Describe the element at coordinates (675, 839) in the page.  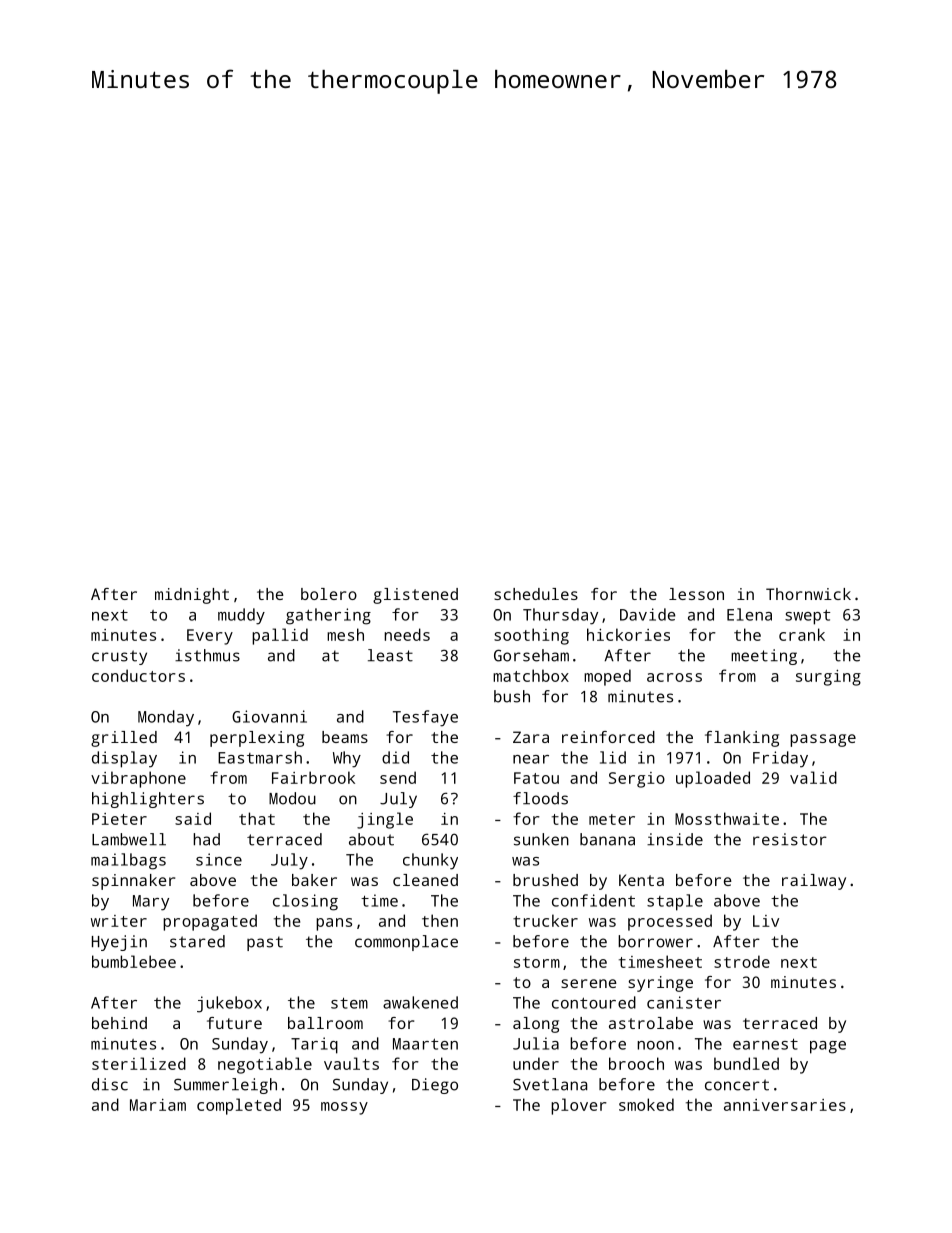
I see `inside` at that location.
